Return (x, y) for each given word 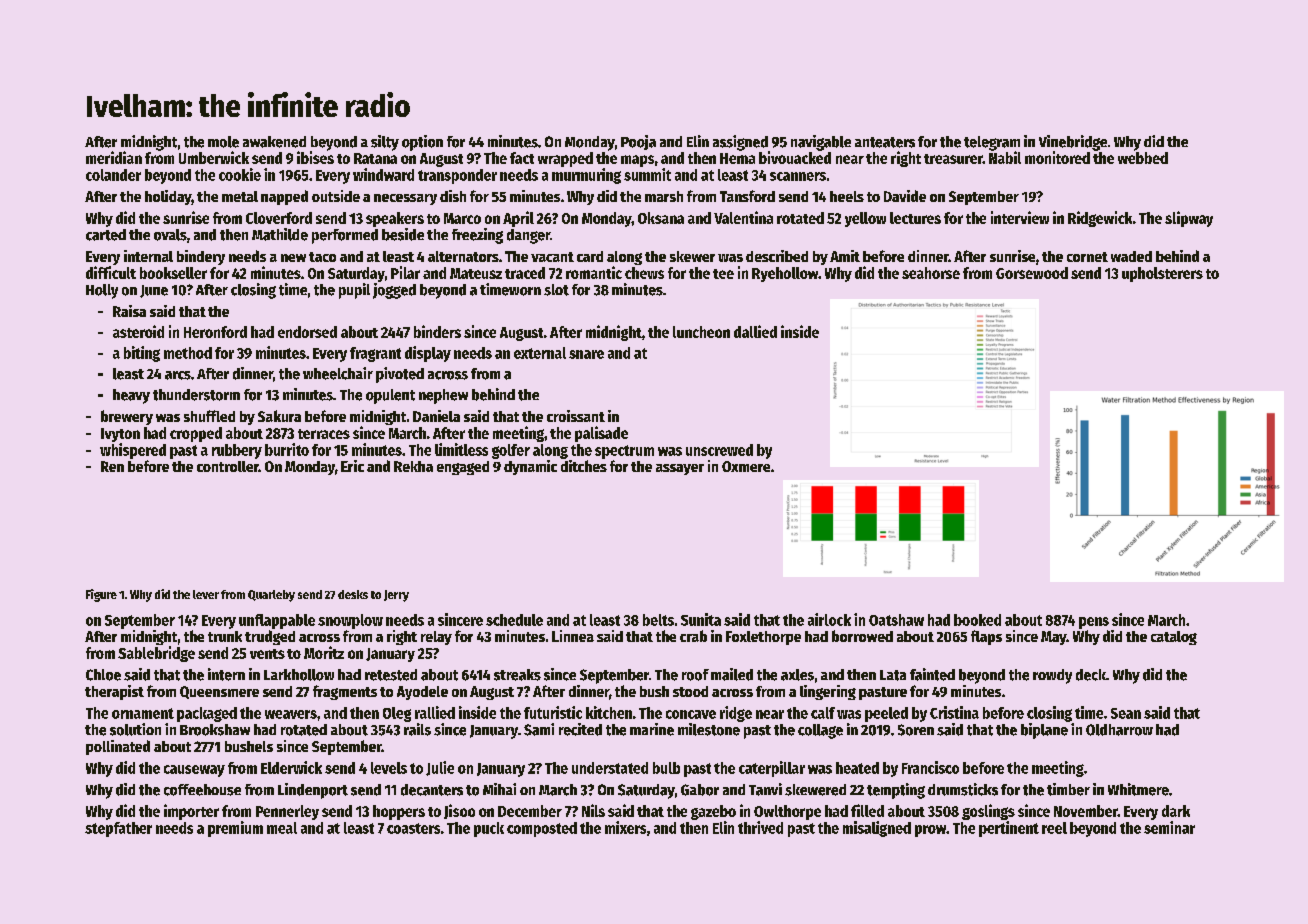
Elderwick (291, 767)
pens (1094, 623)
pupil (354, 291)
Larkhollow (299, 675)
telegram (992, 143)
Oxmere (746, 466)
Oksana (661, 218)
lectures (915, 218)
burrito (287, 449)
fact (522, 158)
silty (385, 143)
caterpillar (772, 769)
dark (1176, 811)
